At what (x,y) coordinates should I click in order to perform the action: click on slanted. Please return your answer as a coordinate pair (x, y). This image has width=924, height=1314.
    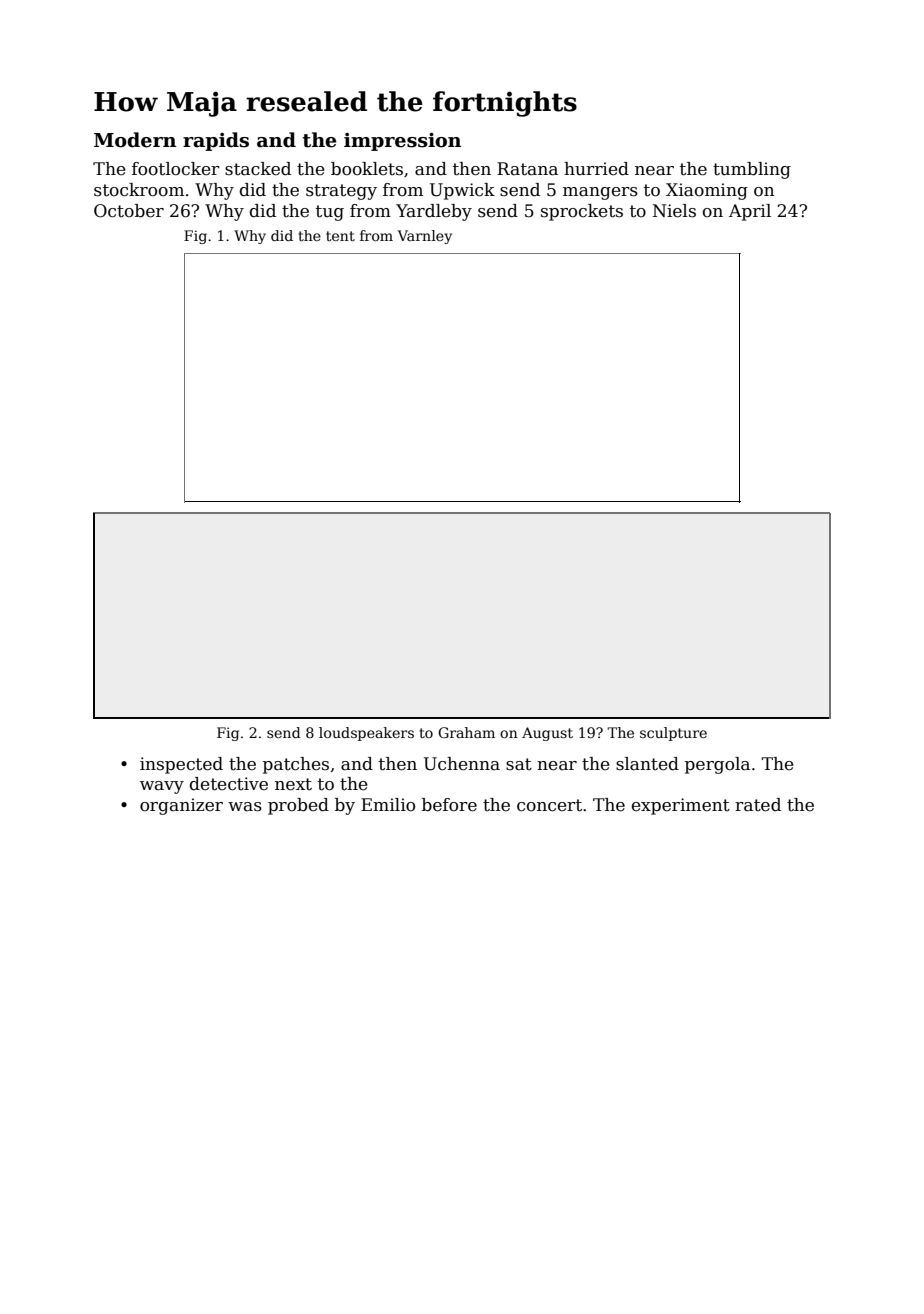
    Looking at the image, I should click on (647, 764).
